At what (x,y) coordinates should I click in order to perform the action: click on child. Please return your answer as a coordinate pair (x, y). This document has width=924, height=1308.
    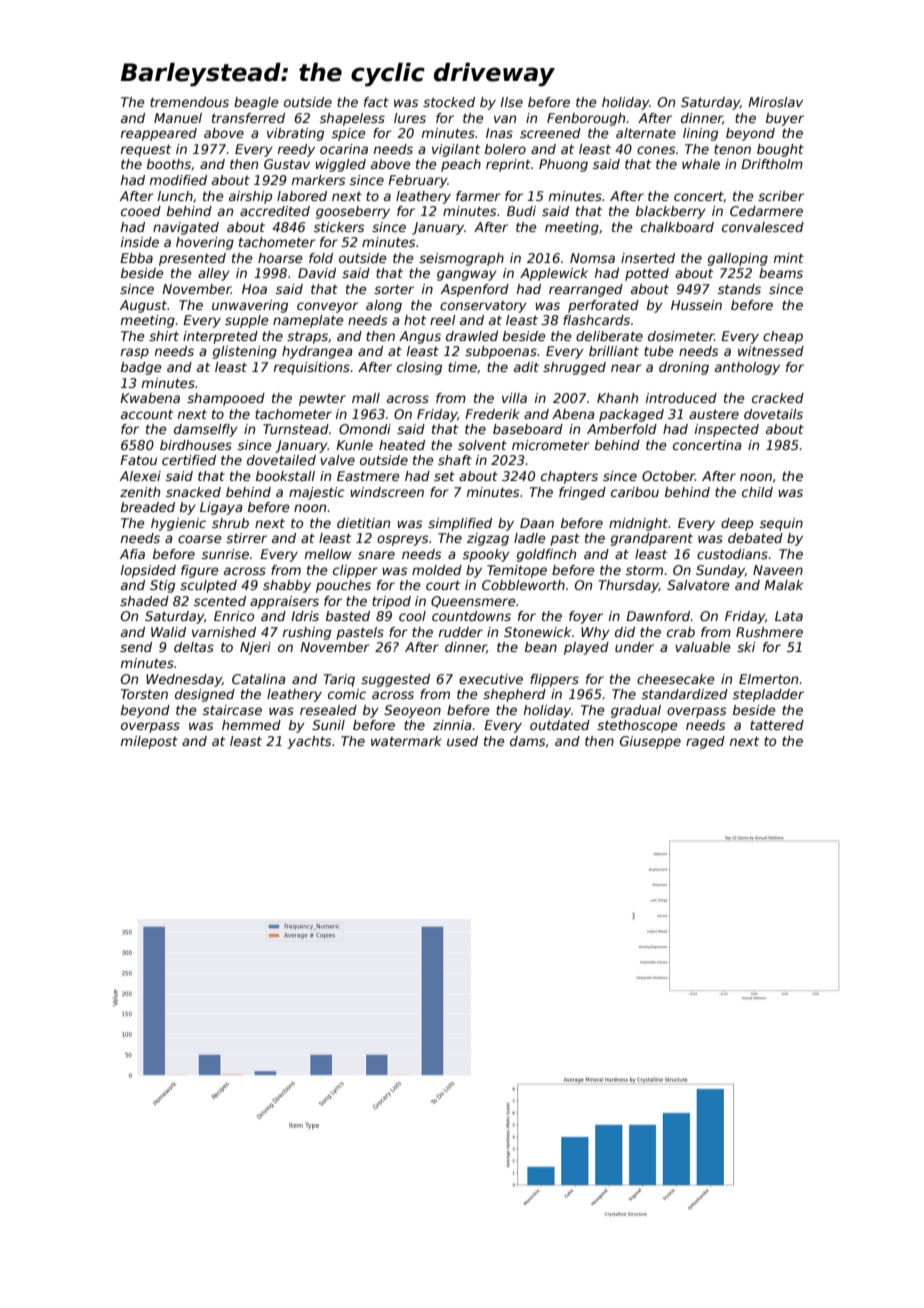
    Looking at the image, I should click on (757, 492).
